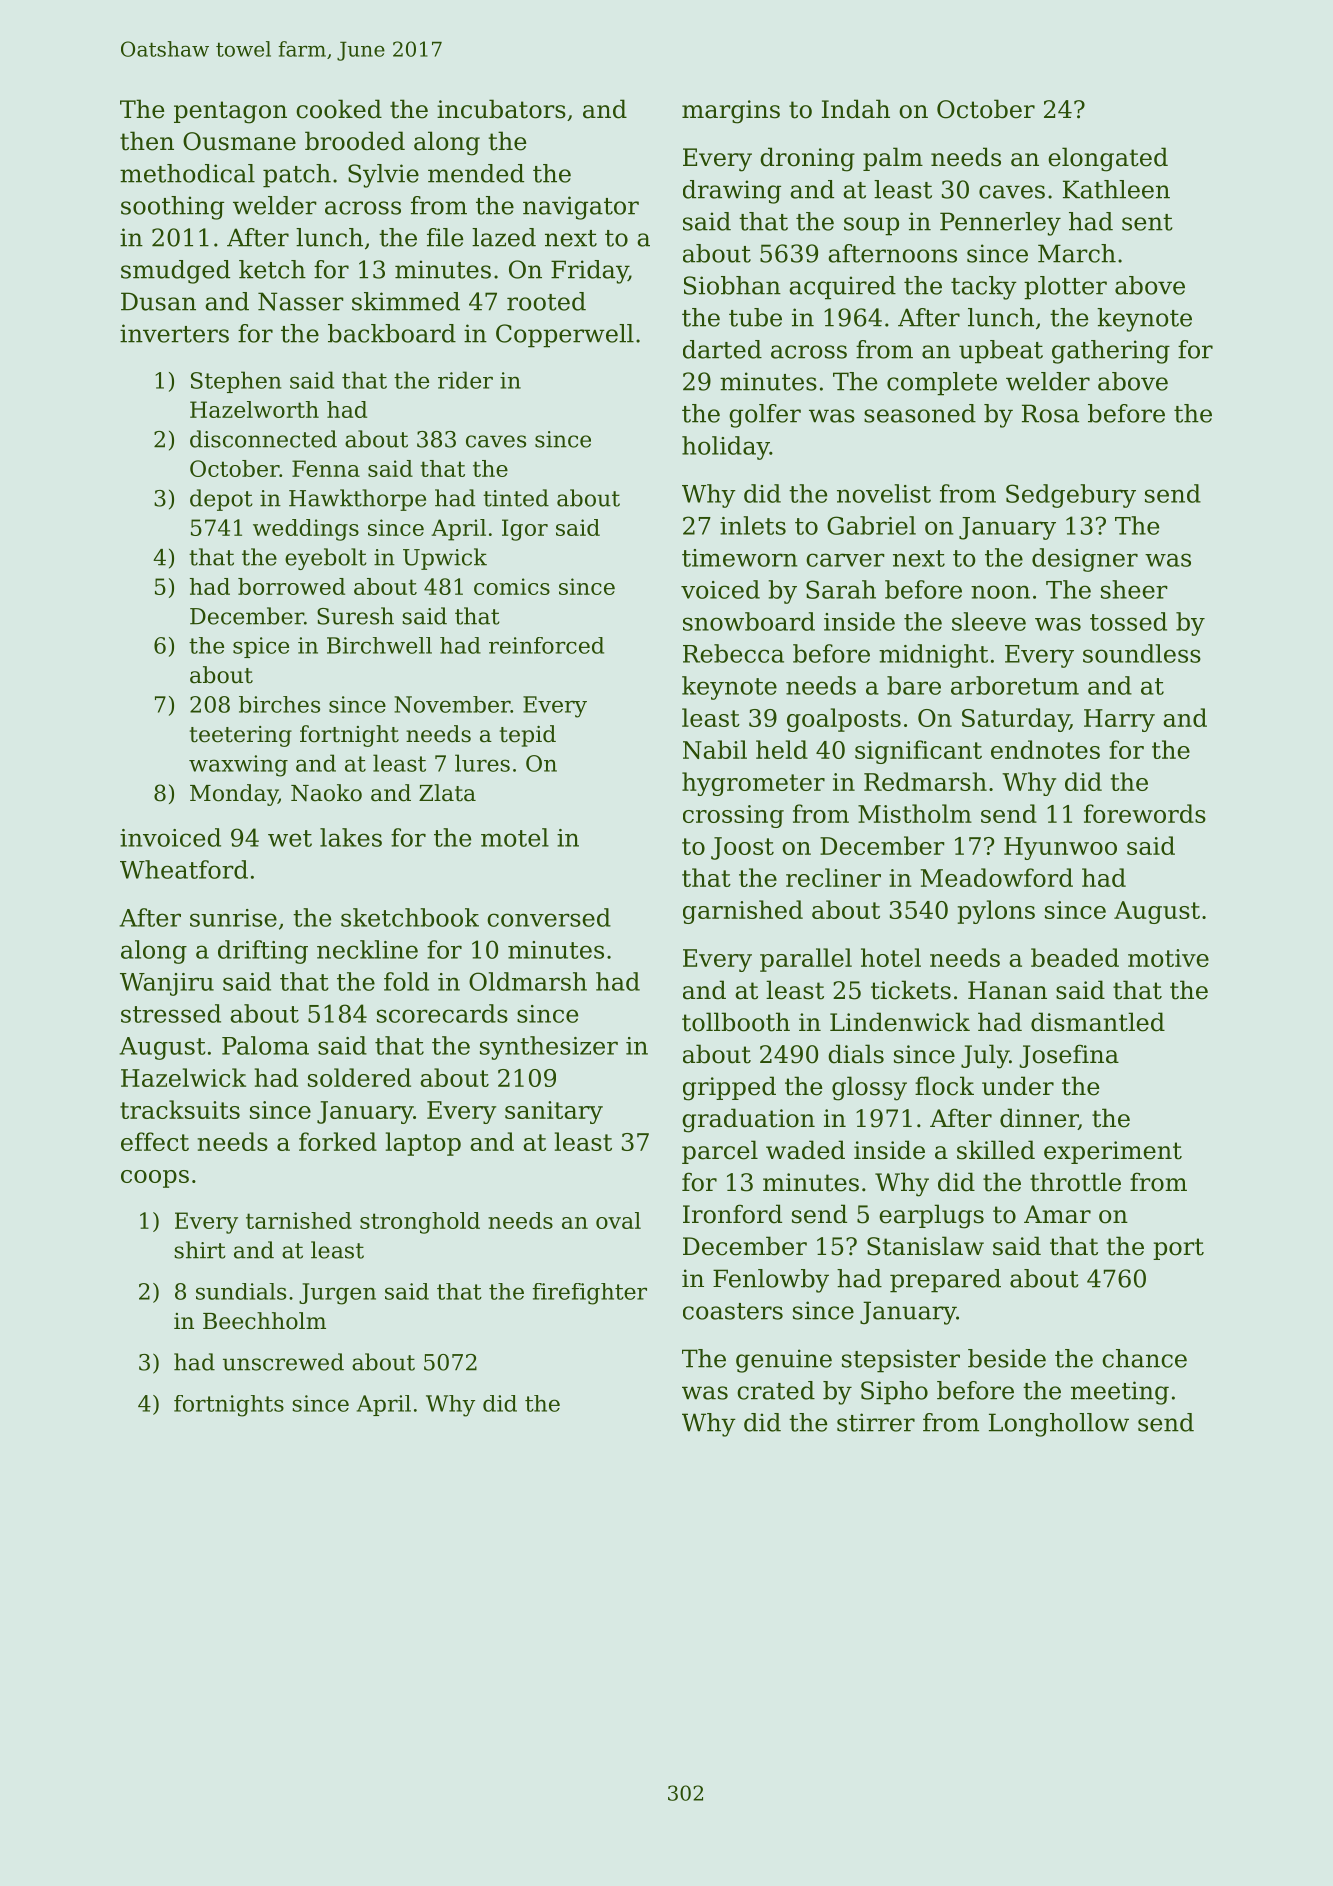 The height and width of the screenshot is (1886, 1333). I want to click on inlets, so click(753, 525).
